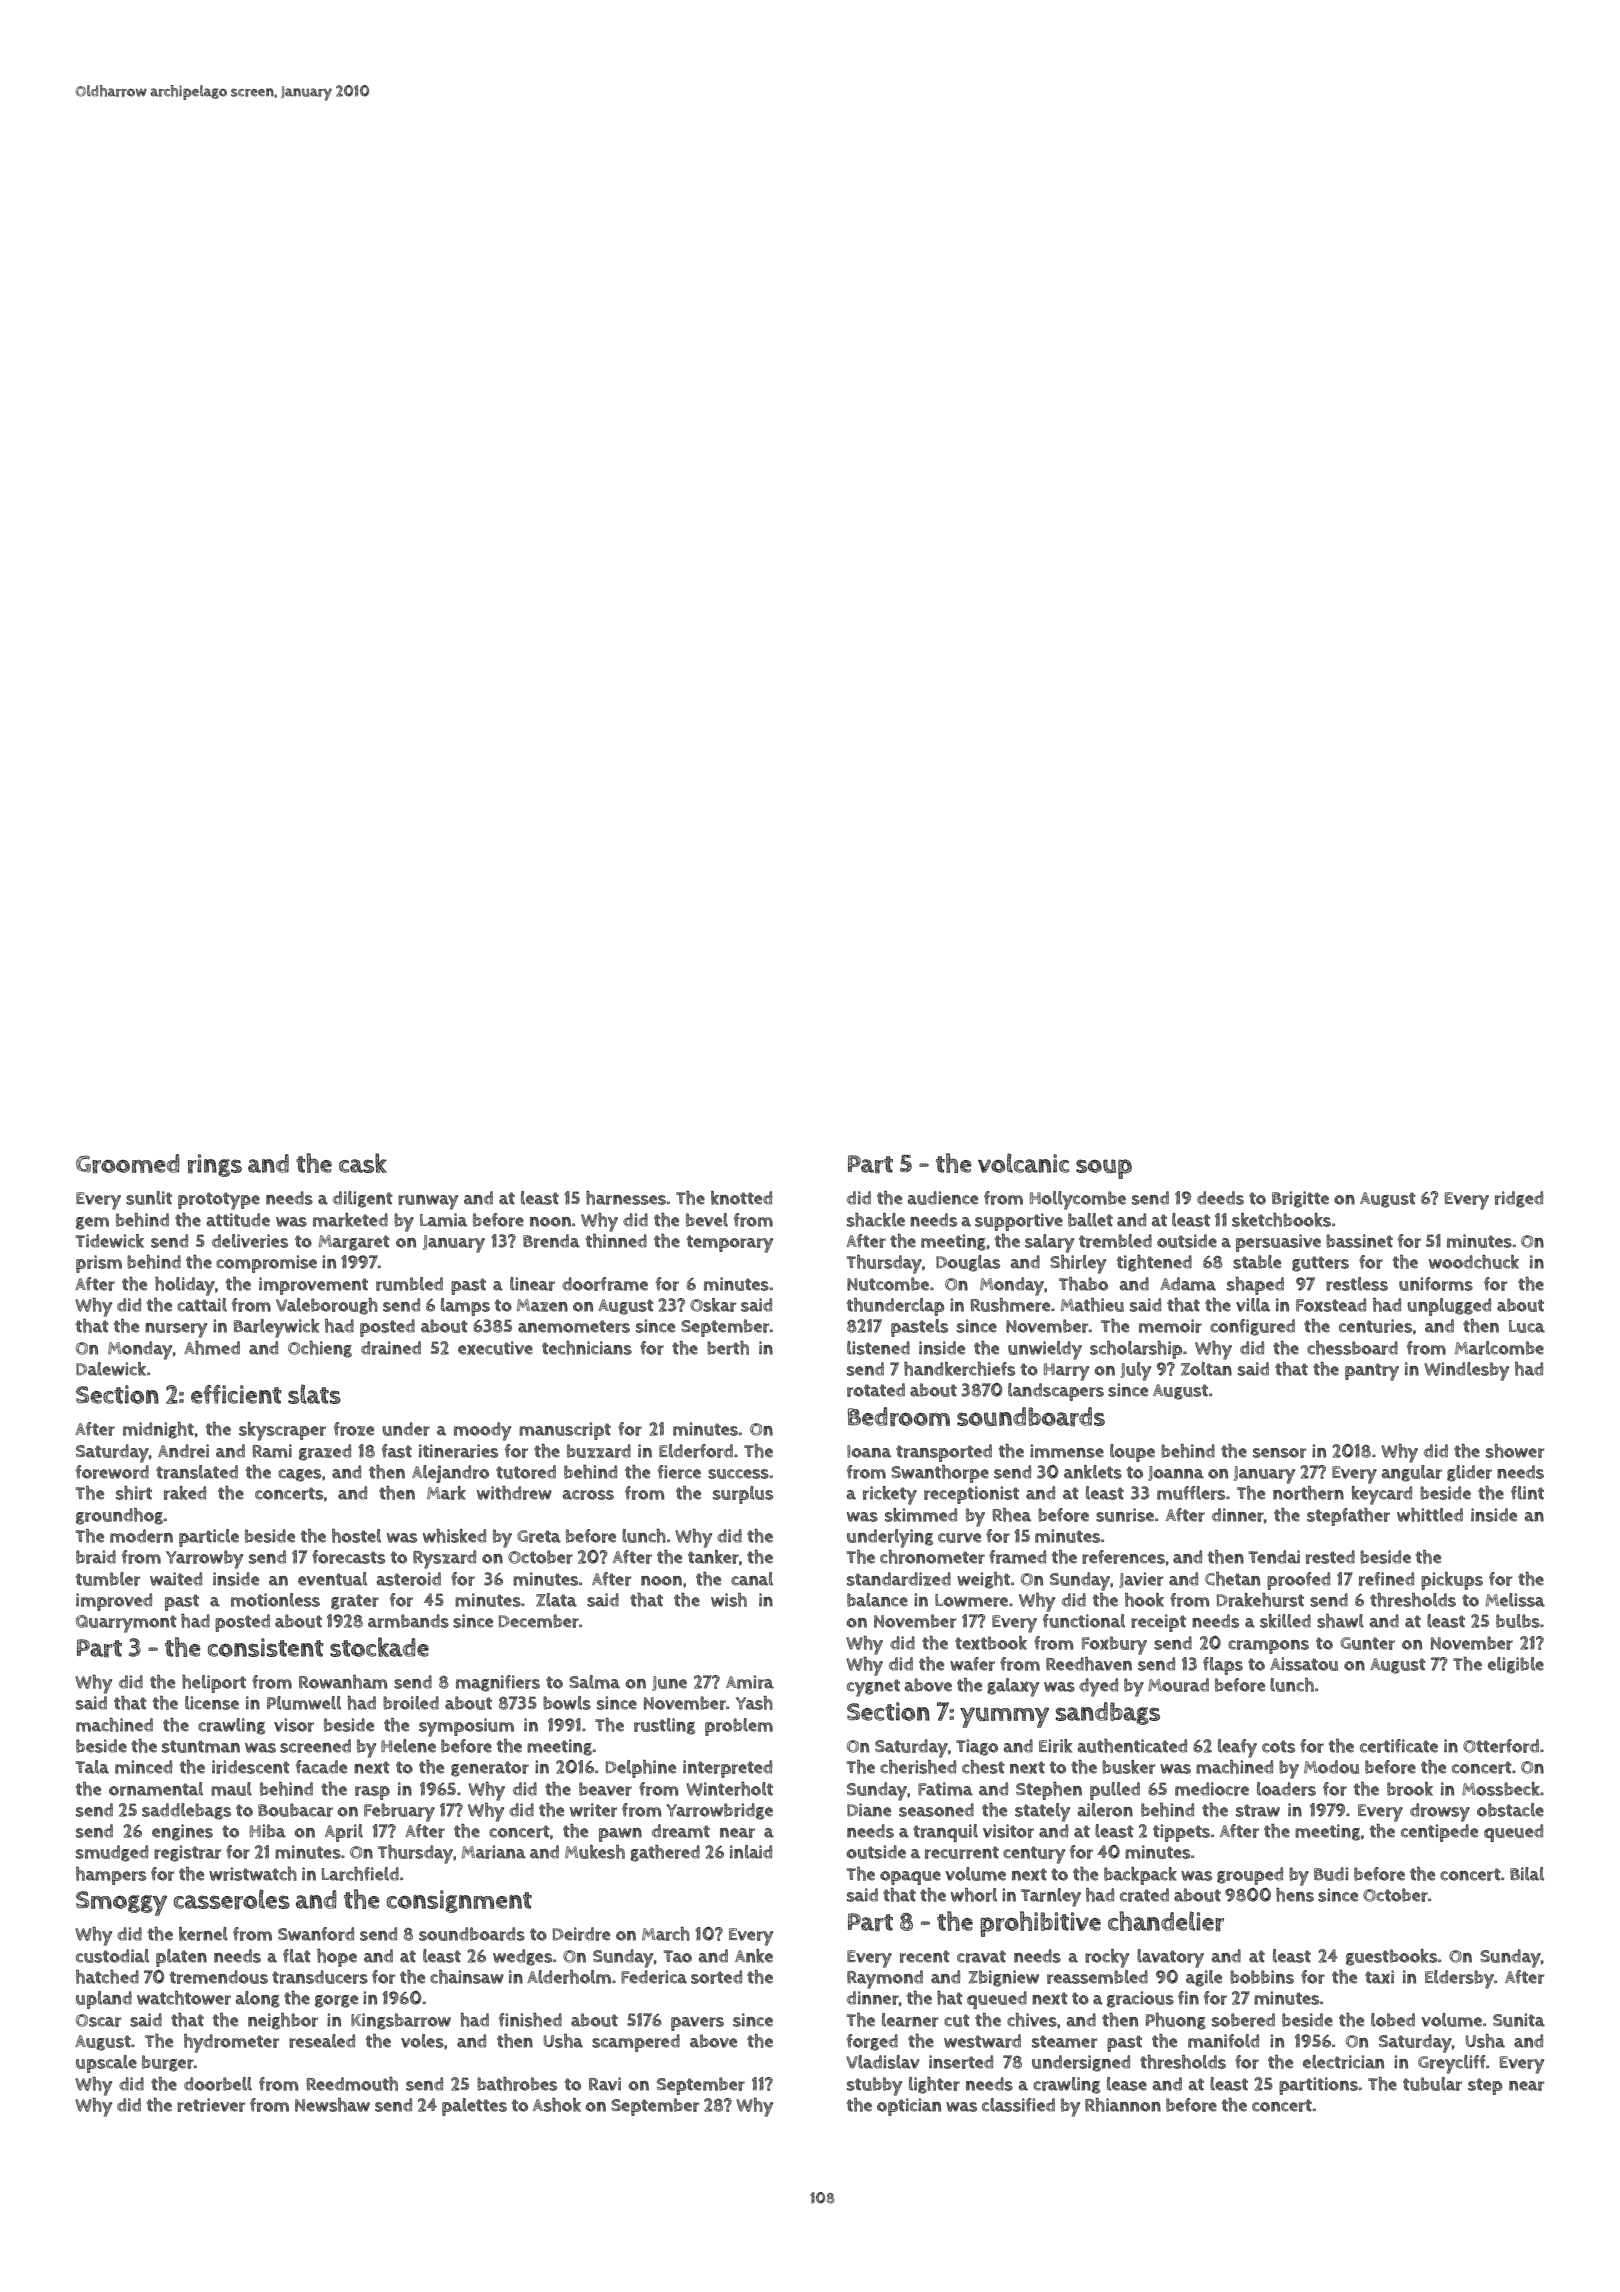  I want to click on across, so click(588, 1495).
